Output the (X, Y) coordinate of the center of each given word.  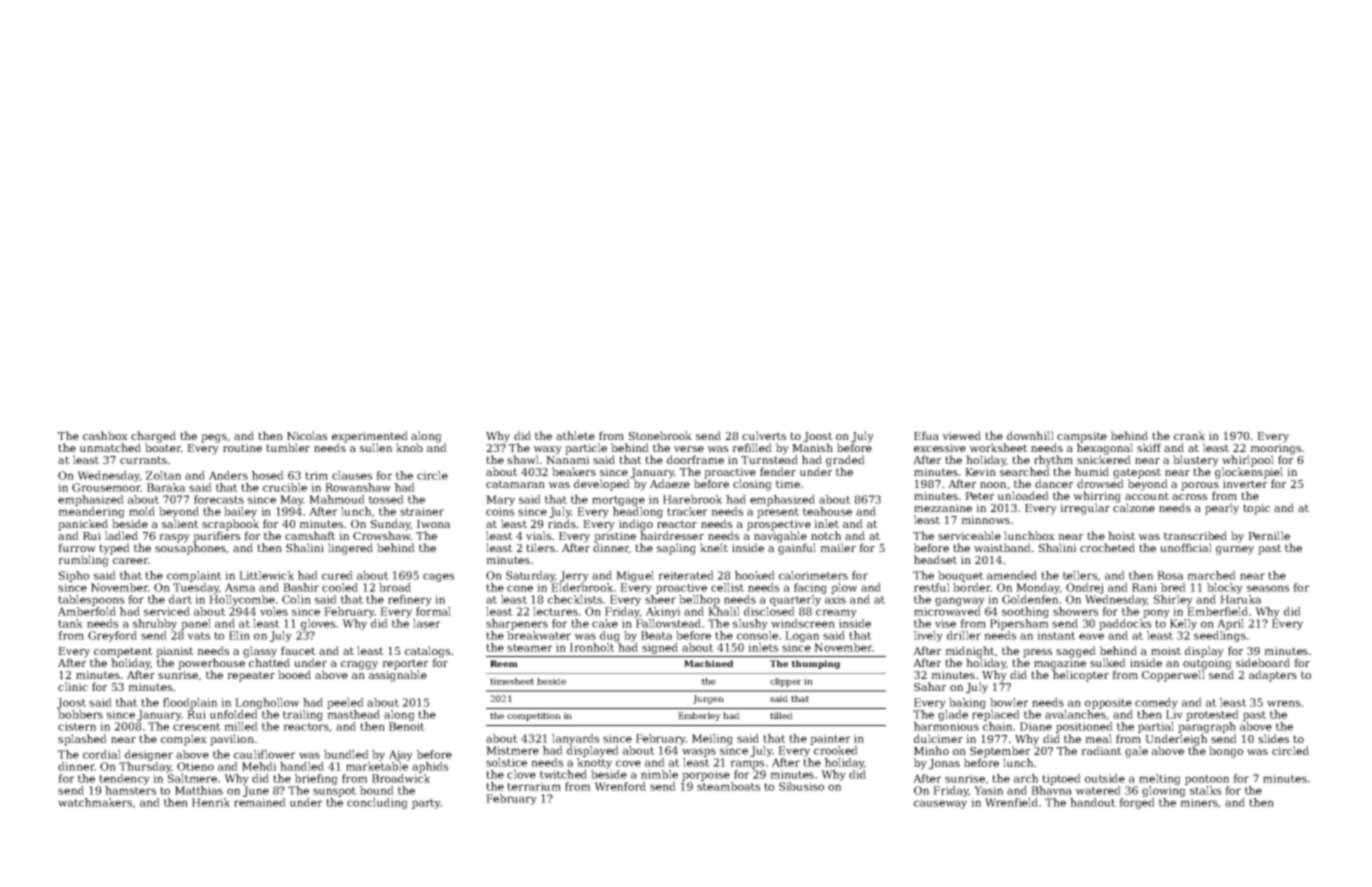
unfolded (234, 714)
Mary (500, 500)
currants (143, 460)
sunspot (334, 792)
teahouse (827, 511)
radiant (1101, 750)
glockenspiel (1249, 473)
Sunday (391, 525)
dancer (1054, 483)
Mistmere (512, 750)
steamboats (728, 786)
